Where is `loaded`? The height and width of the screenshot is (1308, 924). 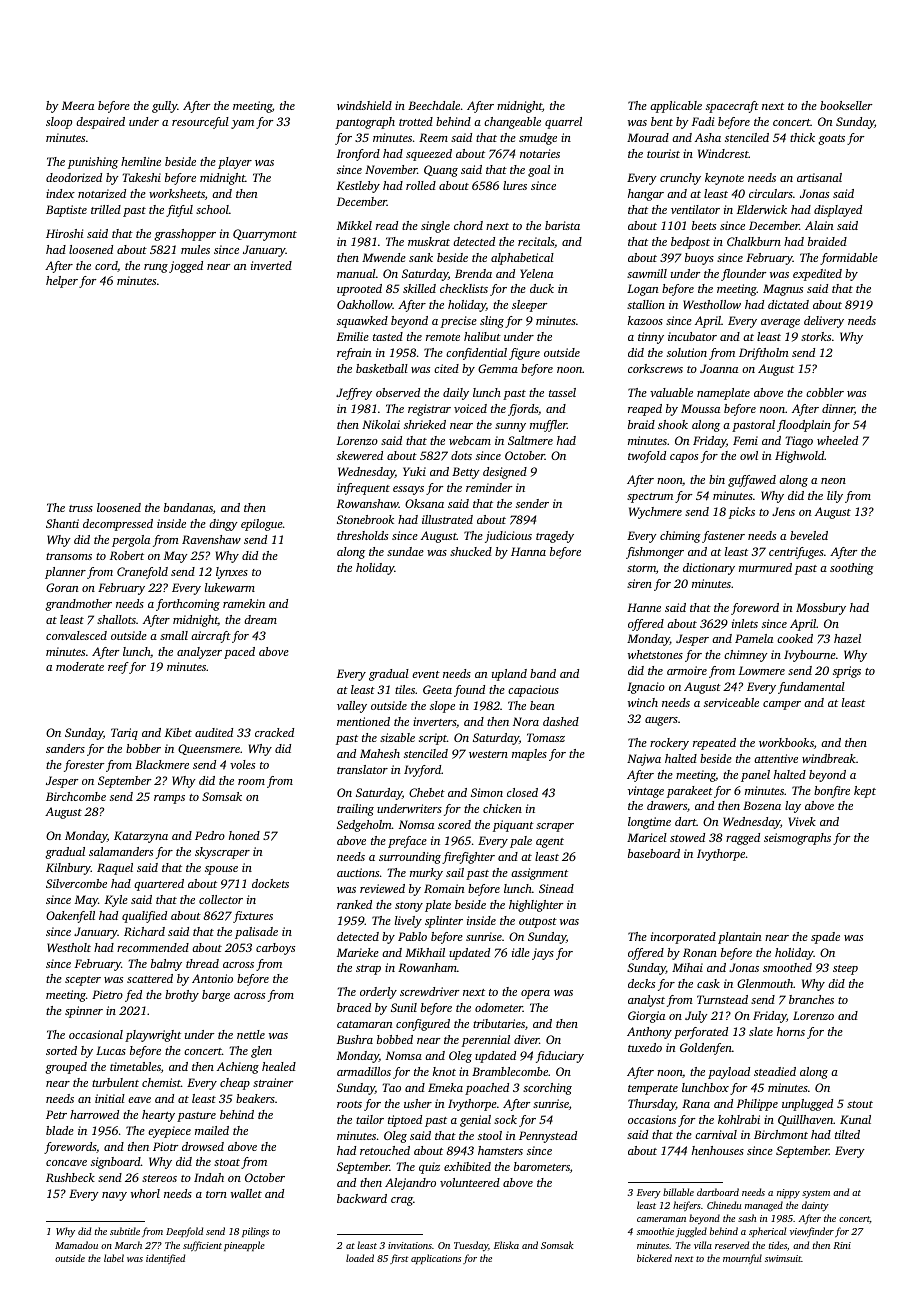 loaded is located at coordinates (360, 1258).
